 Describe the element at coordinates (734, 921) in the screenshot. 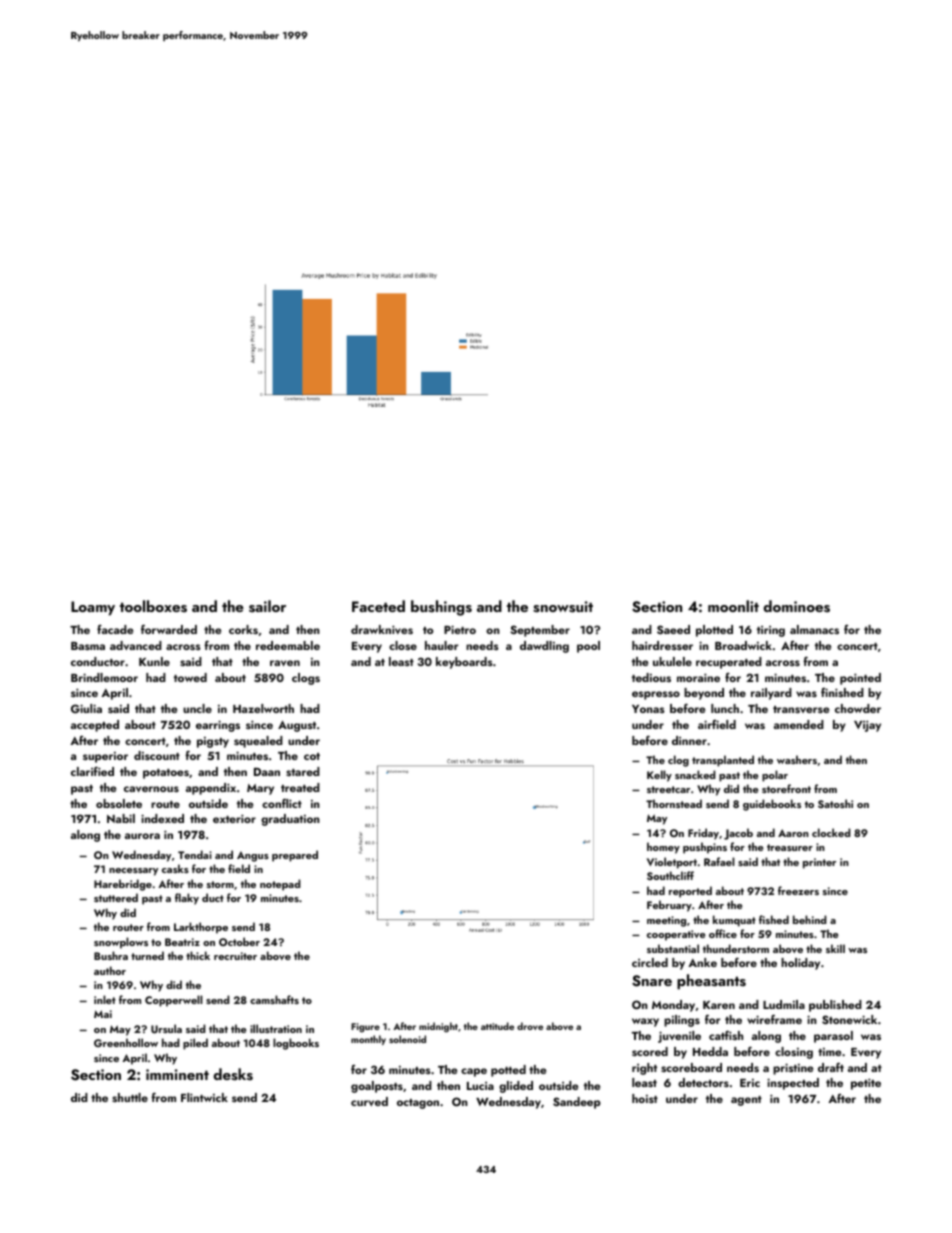

I see `kumquat` at that location.
